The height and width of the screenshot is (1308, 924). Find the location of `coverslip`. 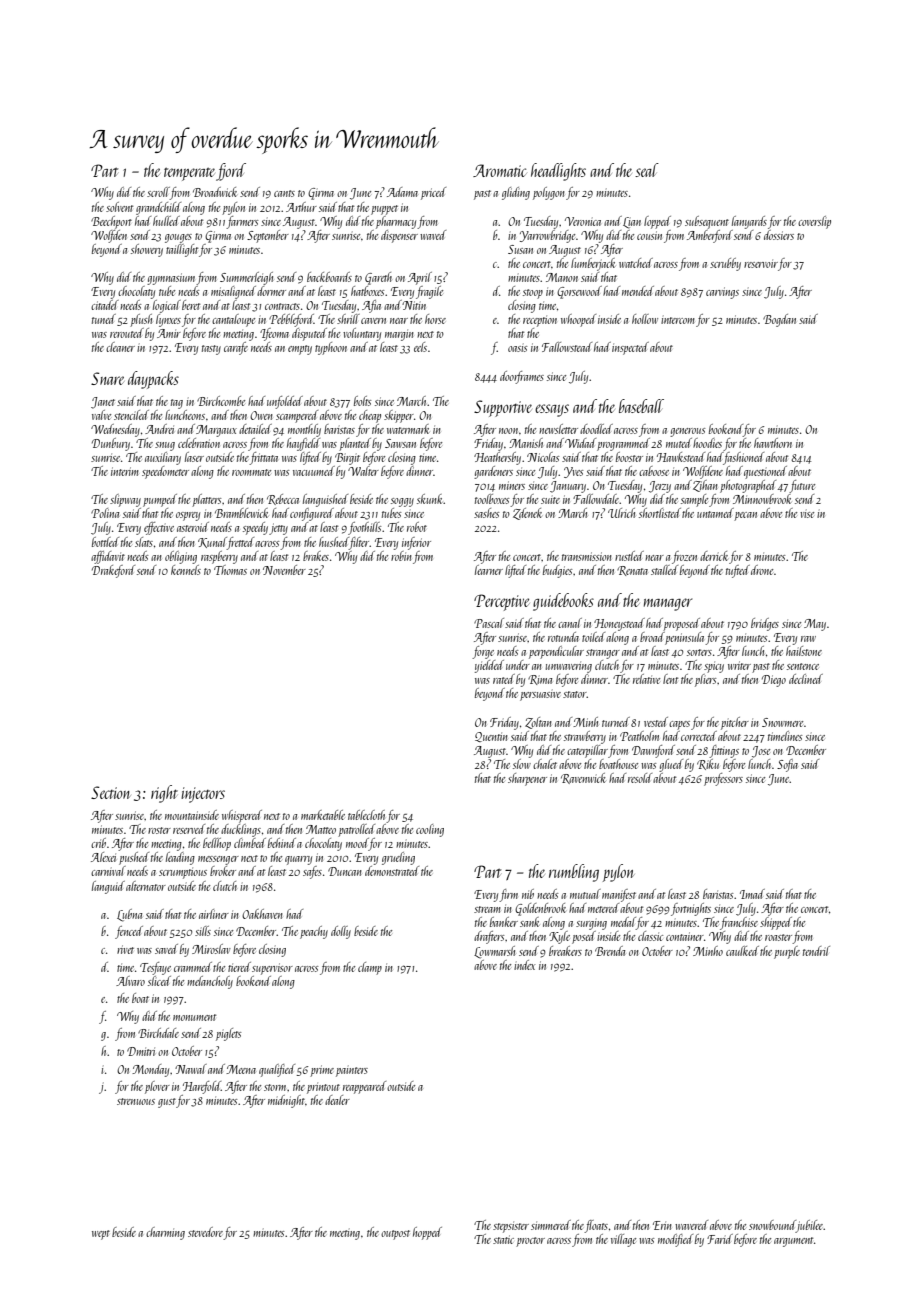

coverslip is located at coordinates (814, 222).
